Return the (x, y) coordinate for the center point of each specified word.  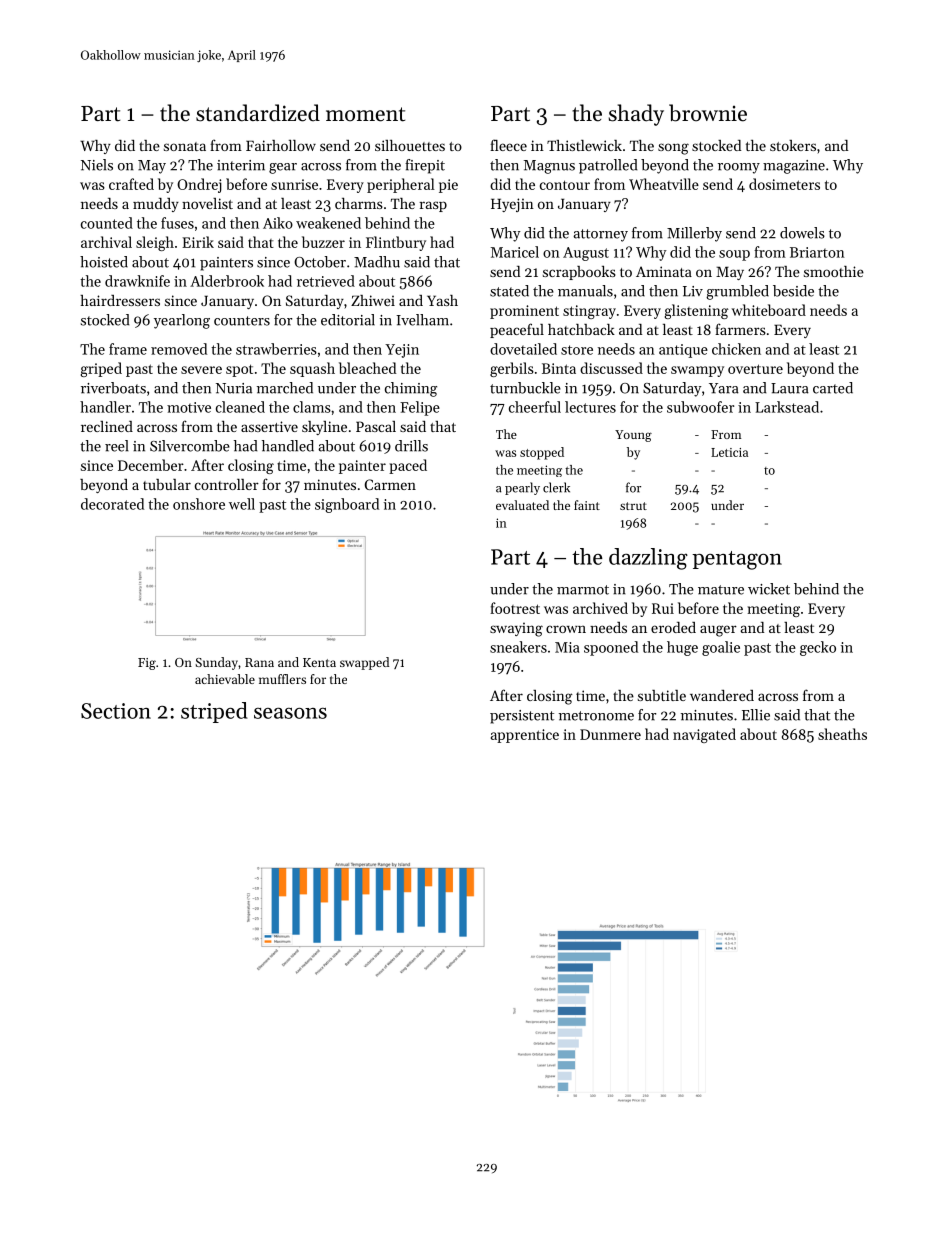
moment (365, 114)
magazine (794, 167)
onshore (199, 504)
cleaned (240, 407)
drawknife (137, 281)
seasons (290, 713)
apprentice (525, 736)
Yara (724, 388)
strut (633, 506)
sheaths (842, 734)
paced (408, 466)
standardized (258, 113)
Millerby (694, 234)
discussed (611, 368)
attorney (600, 235)
